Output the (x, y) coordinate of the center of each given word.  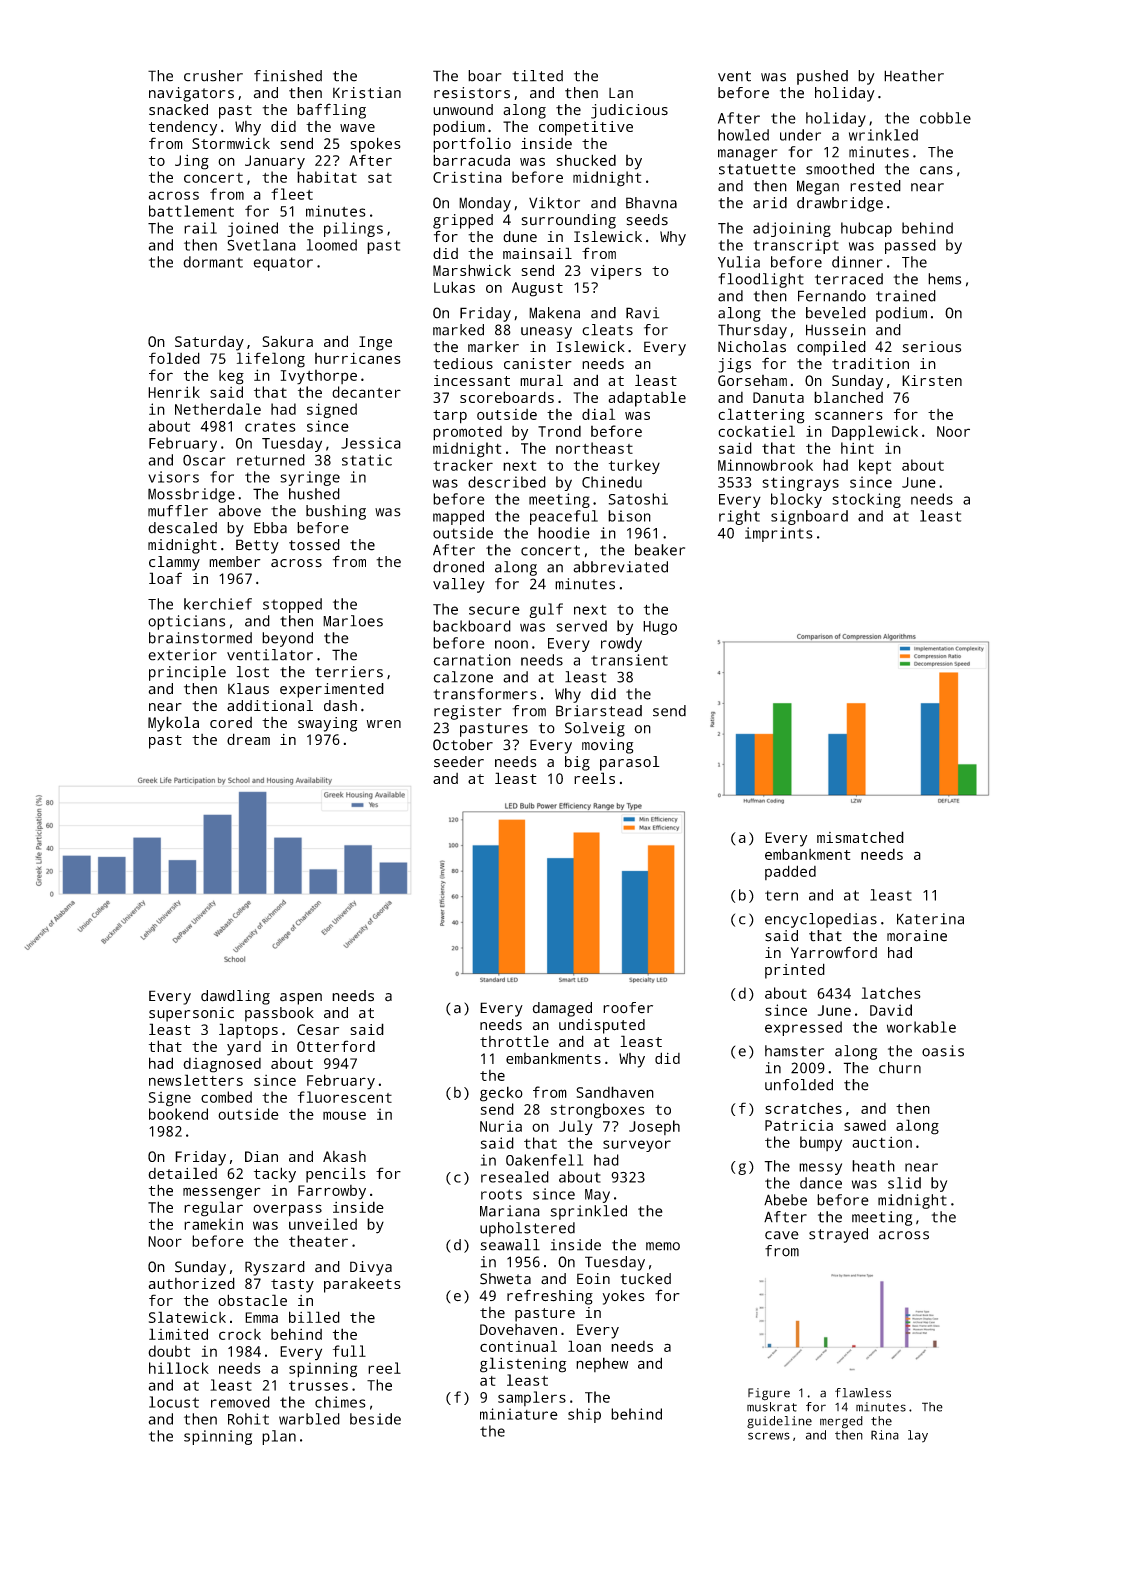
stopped (292, 605)
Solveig (595, 729)
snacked (178, 109)
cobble (945, 118)
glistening (523, 1365)
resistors (472, 93)
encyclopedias (821, 920)
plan (279, 1437)
